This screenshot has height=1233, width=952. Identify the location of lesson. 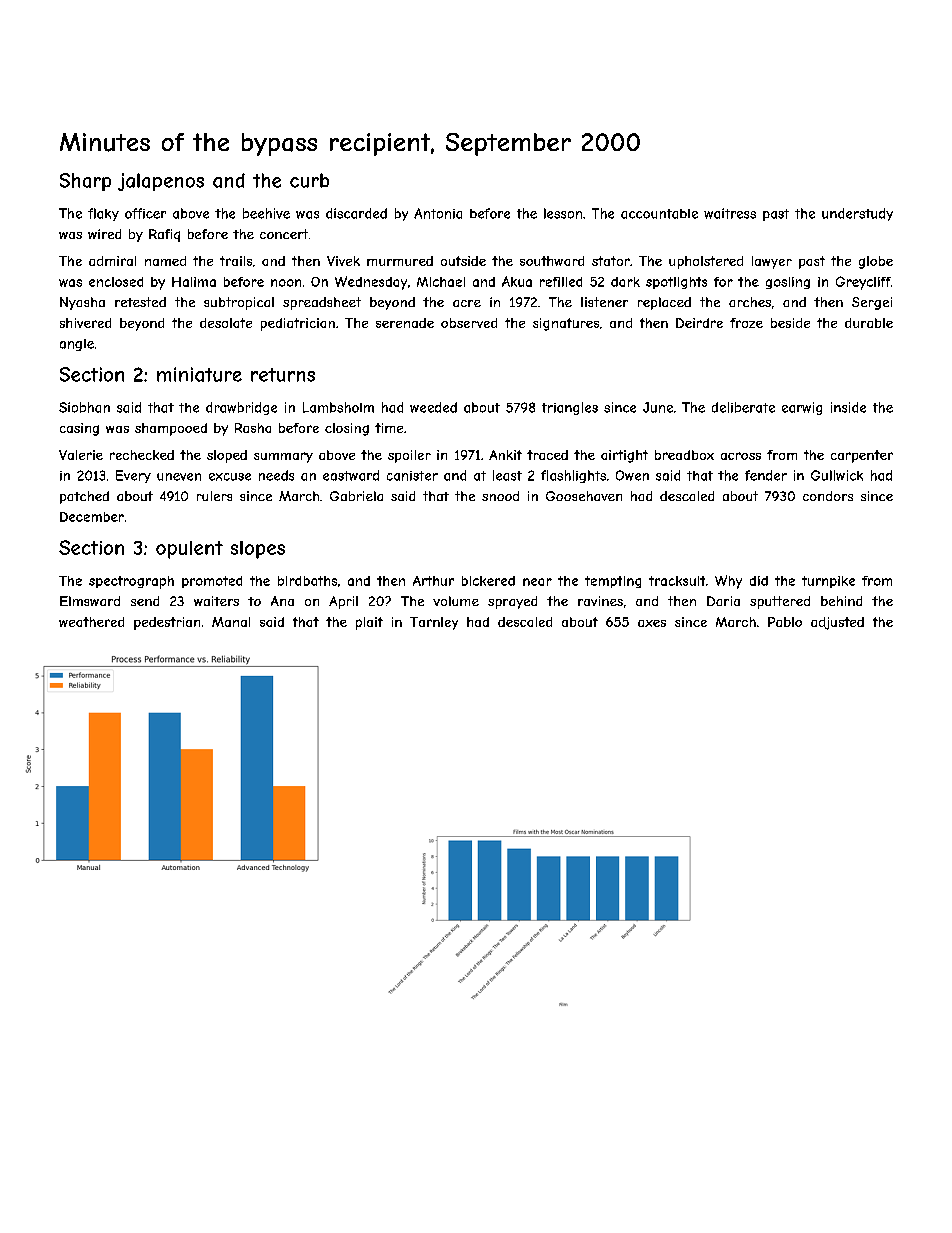
(563, 213).
